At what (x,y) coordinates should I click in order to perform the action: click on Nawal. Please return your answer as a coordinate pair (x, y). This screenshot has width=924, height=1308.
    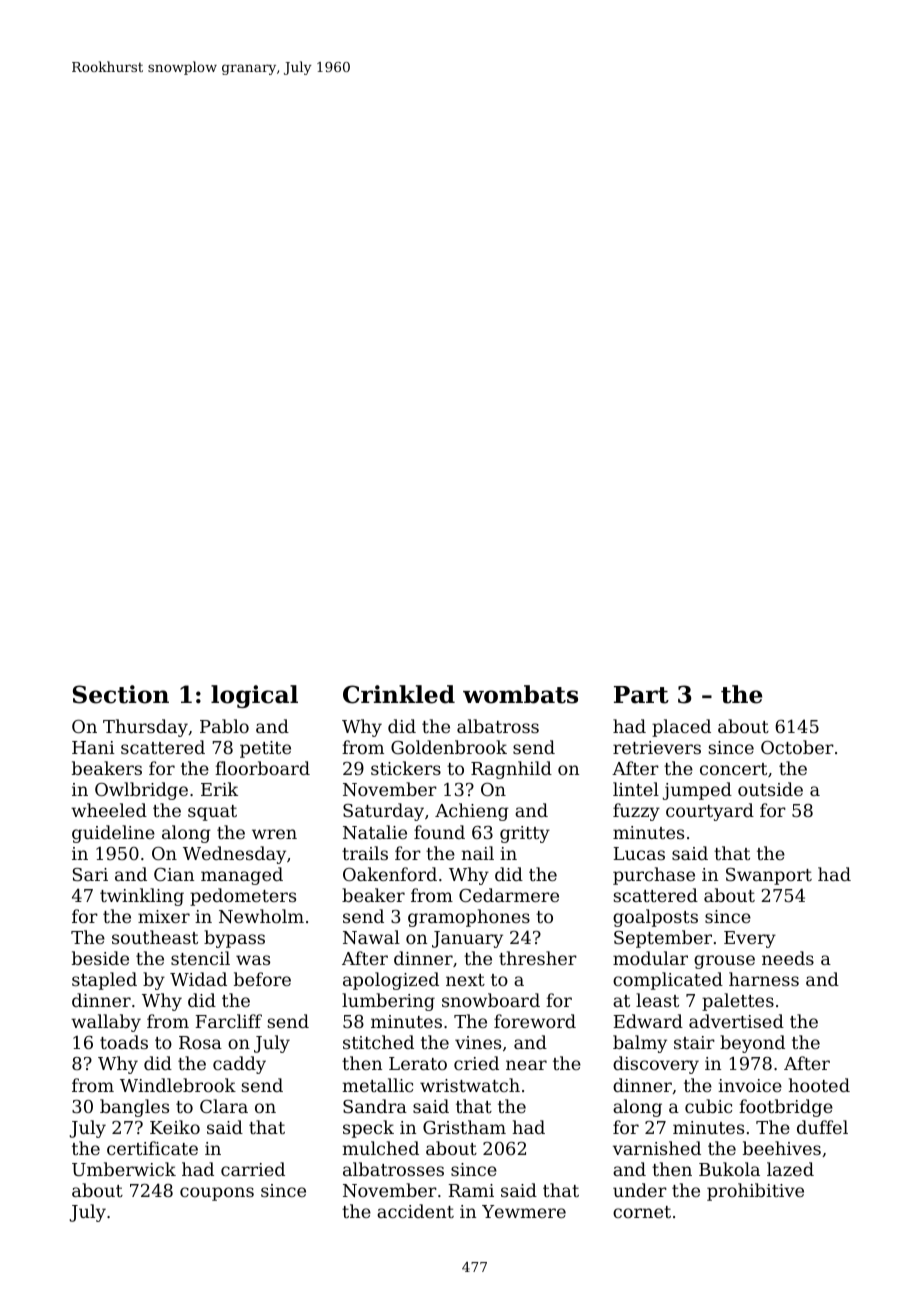
    Looking at the image, I should click on (371, 937).
